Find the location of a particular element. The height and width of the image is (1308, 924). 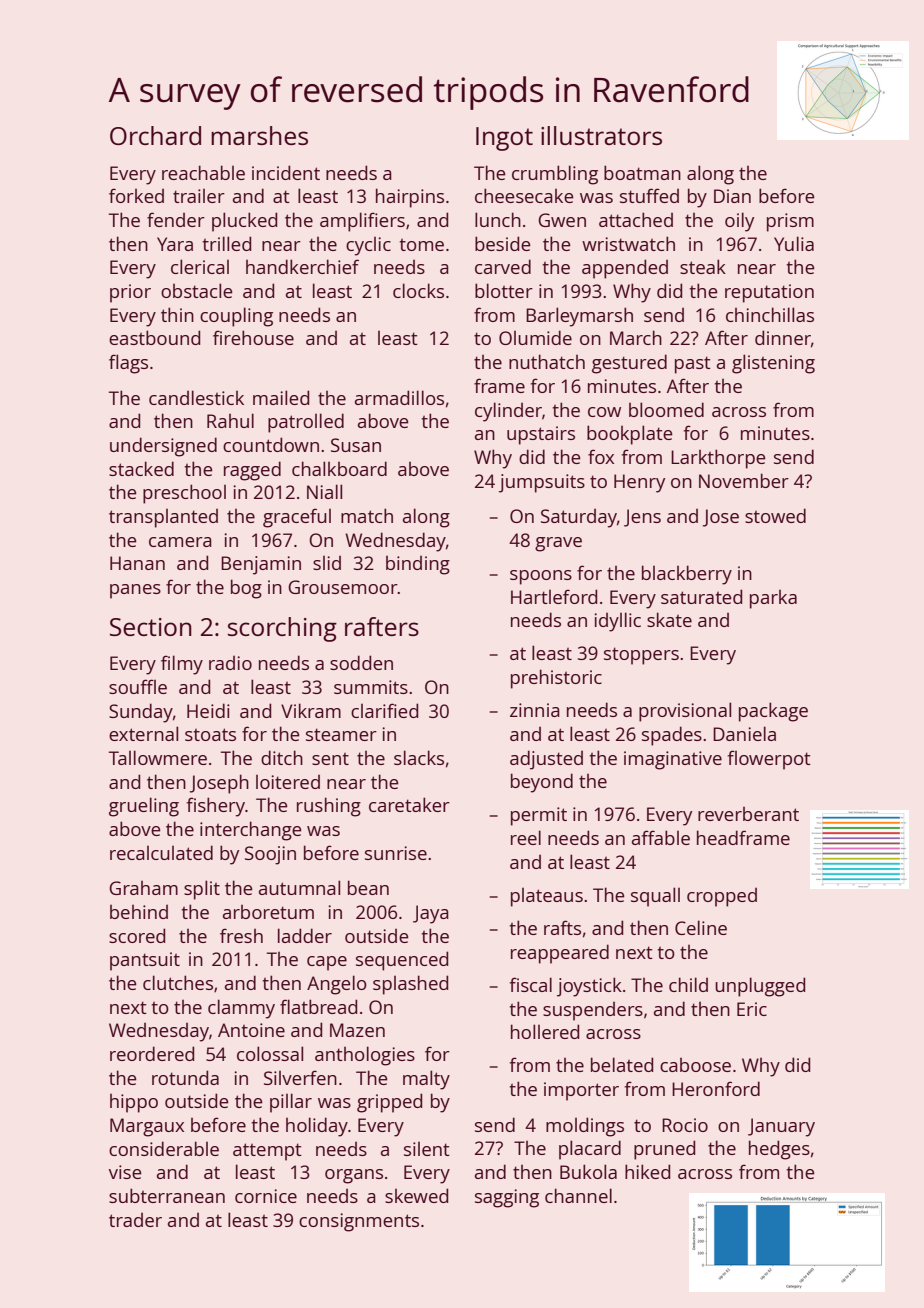

cornice is located at coordinates (266, 1196).
